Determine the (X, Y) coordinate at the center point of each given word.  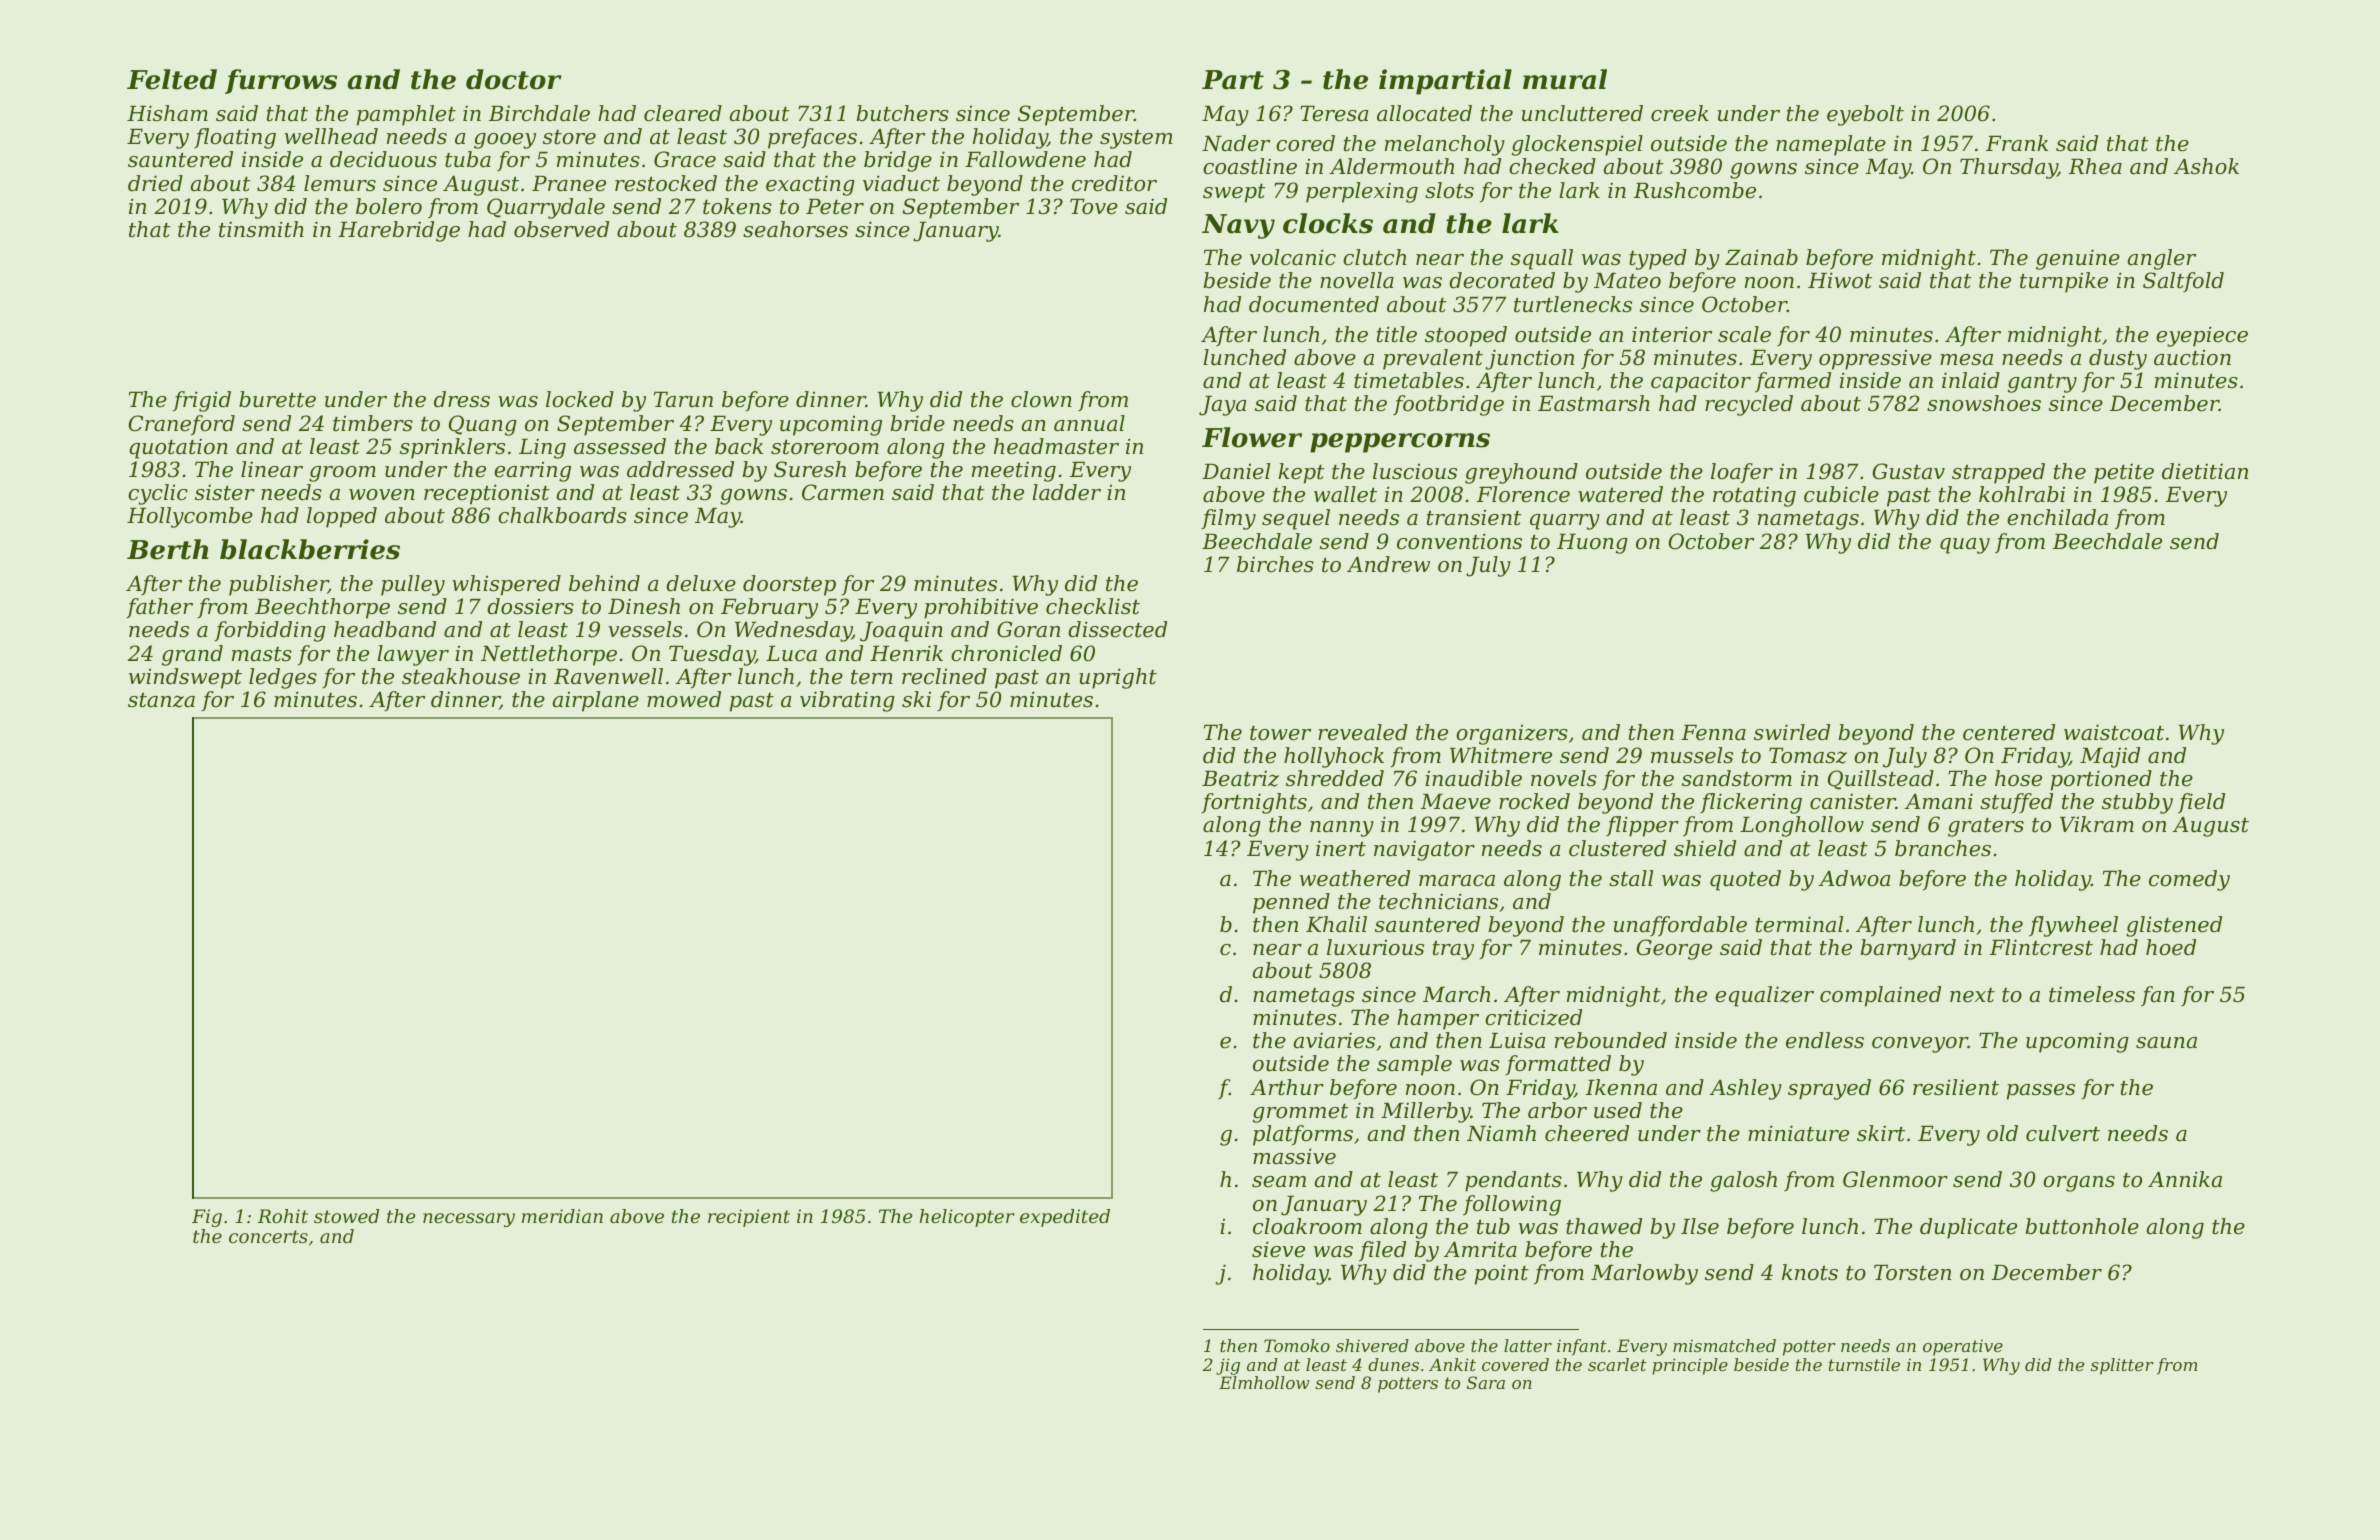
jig (1228, 1366)
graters (1986, 827)
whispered (506, 585)
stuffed (2016, 803)
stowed (346, 1216)
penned (1291, 903)
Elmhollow (1264, 1382)
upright (1118, 678)
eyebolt (1865, 115)
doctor (514, 79)
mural (1565, 79)
